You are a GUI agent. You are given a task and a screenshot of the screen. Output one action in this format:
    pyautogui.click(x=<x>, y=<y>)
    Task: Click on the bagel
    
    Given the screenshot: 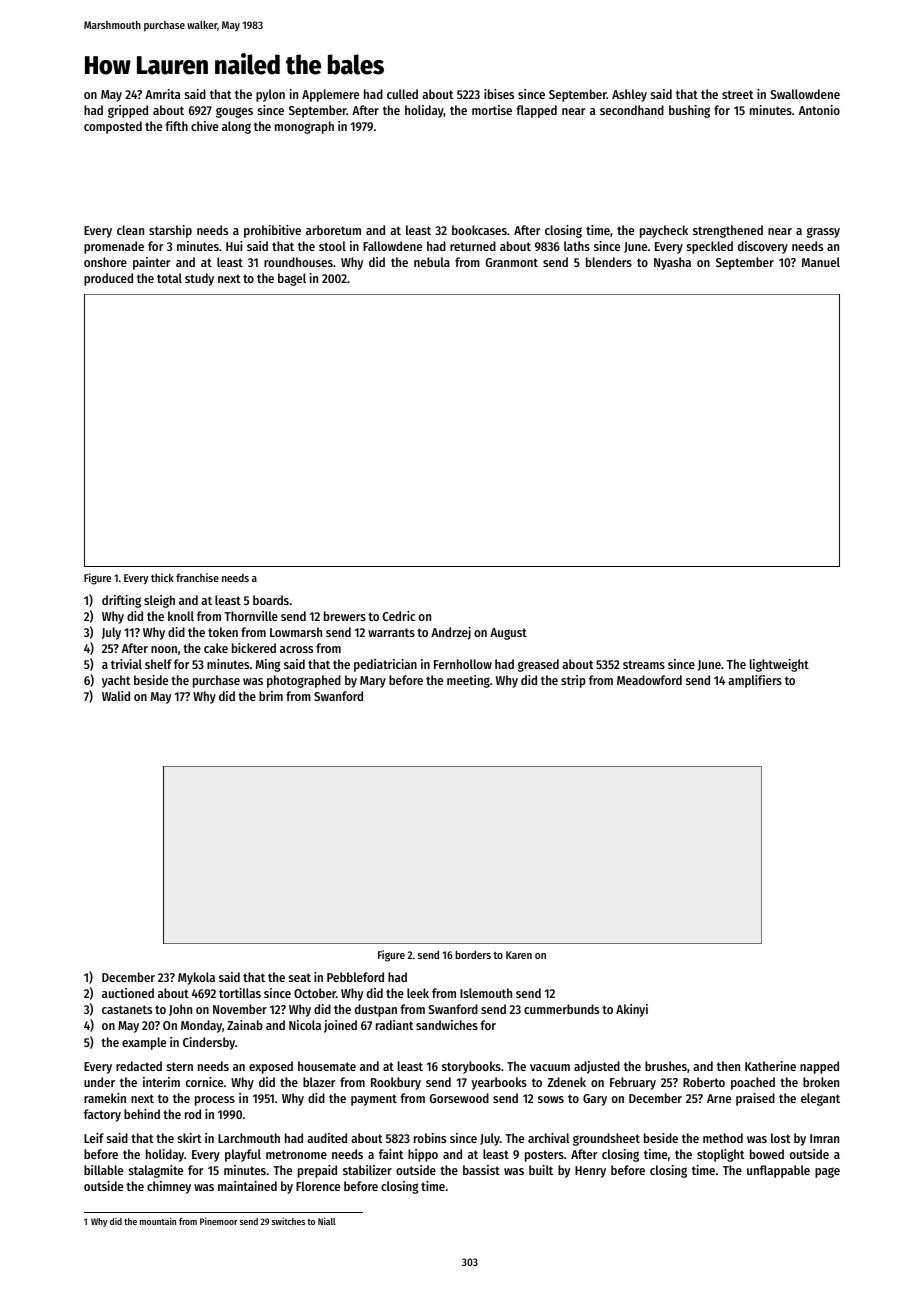 What is the action you would take?
    pyautogui.click(x=292, y=279)
